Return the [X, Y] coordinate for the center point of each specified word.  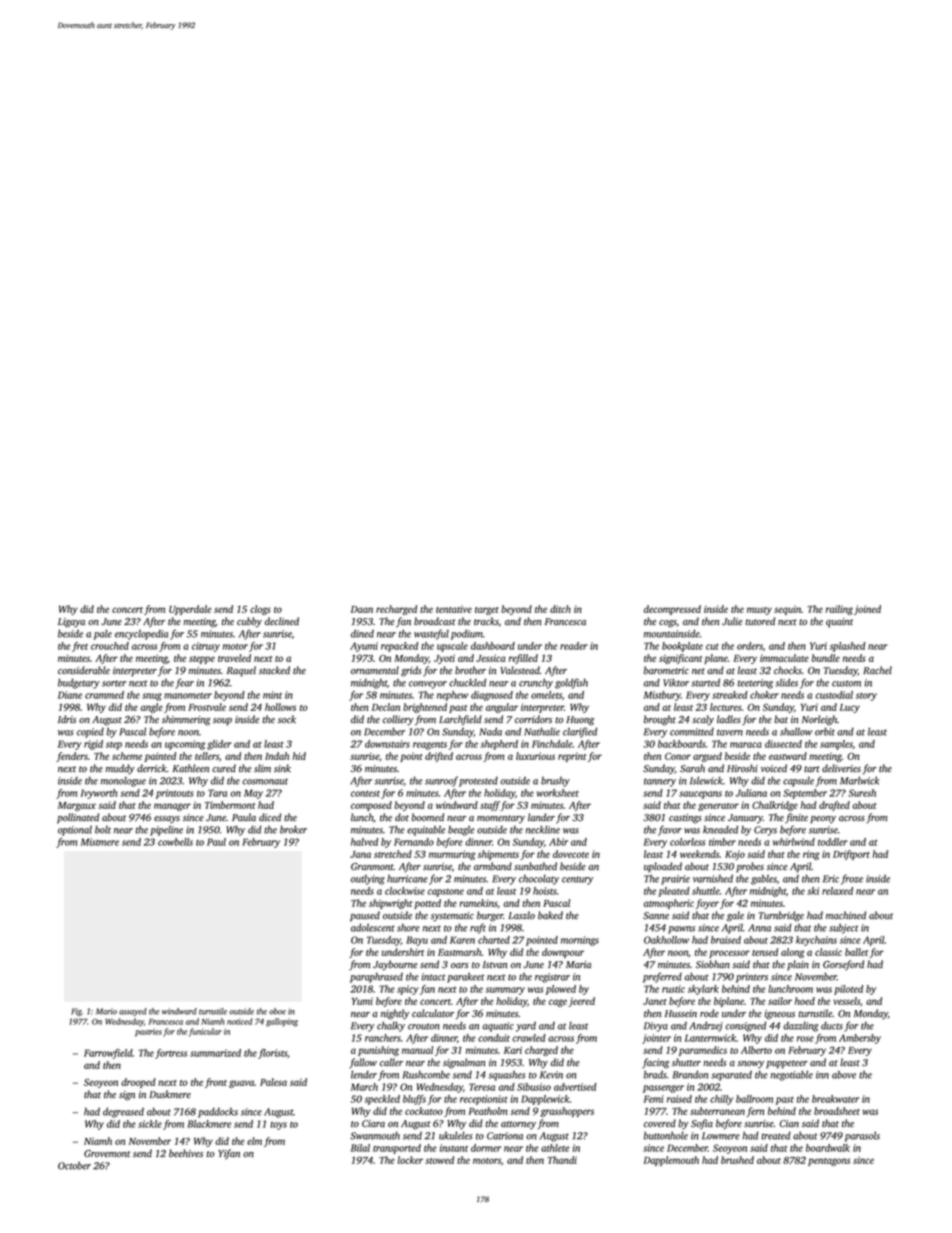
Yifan [229, 1154]
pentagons [829, 1162]
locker [410, 1160]
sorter [114, 683]
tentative [454, 609]
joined [867, 610]
